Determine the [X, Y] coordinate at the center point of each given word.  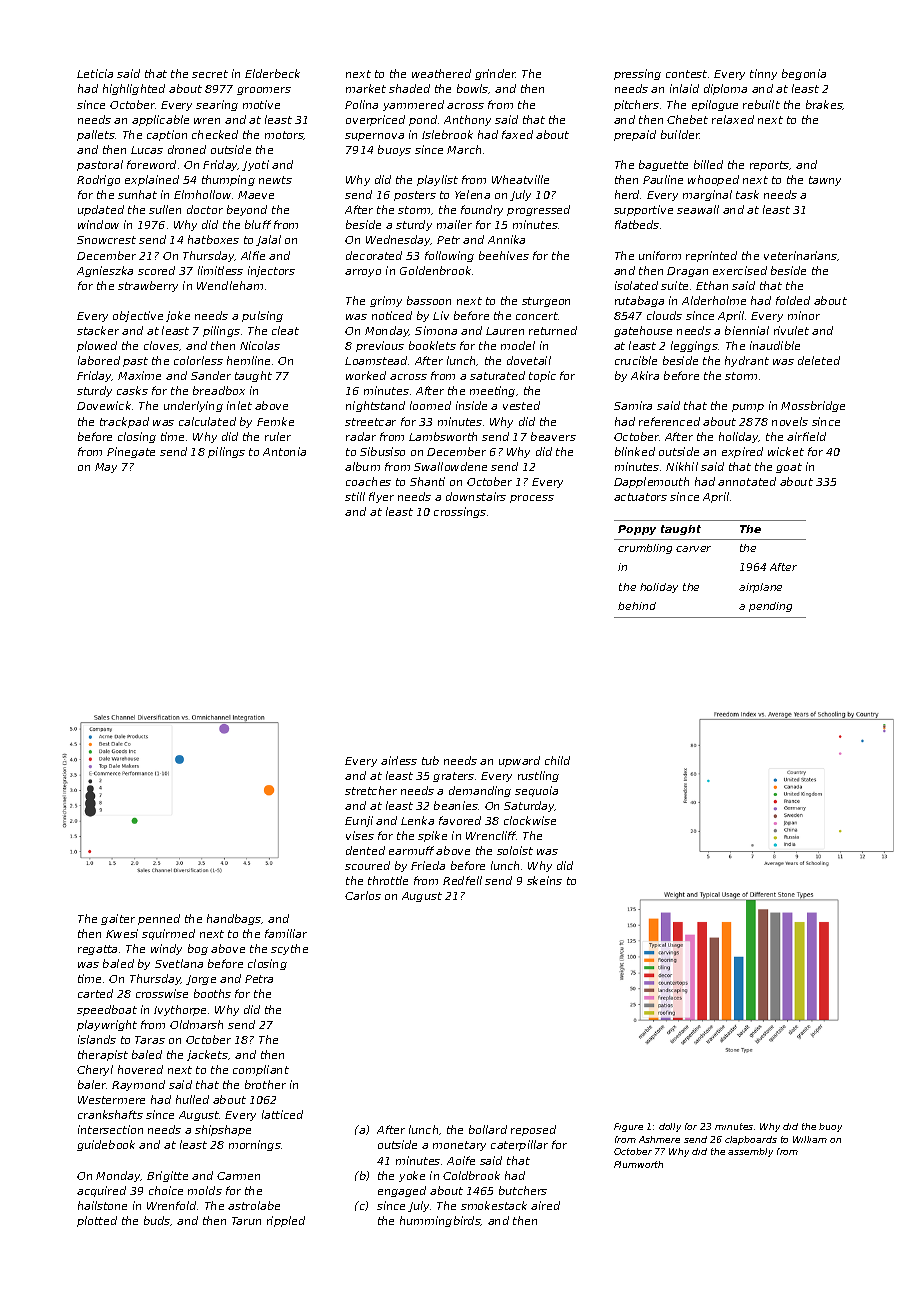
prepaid [635, 135]
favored [460, 820]
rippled [286, 1221]
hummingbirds [440, 1221]
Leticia [95, 73]
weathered [441, 73]
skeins [544, 880]
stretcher [371, 790]
